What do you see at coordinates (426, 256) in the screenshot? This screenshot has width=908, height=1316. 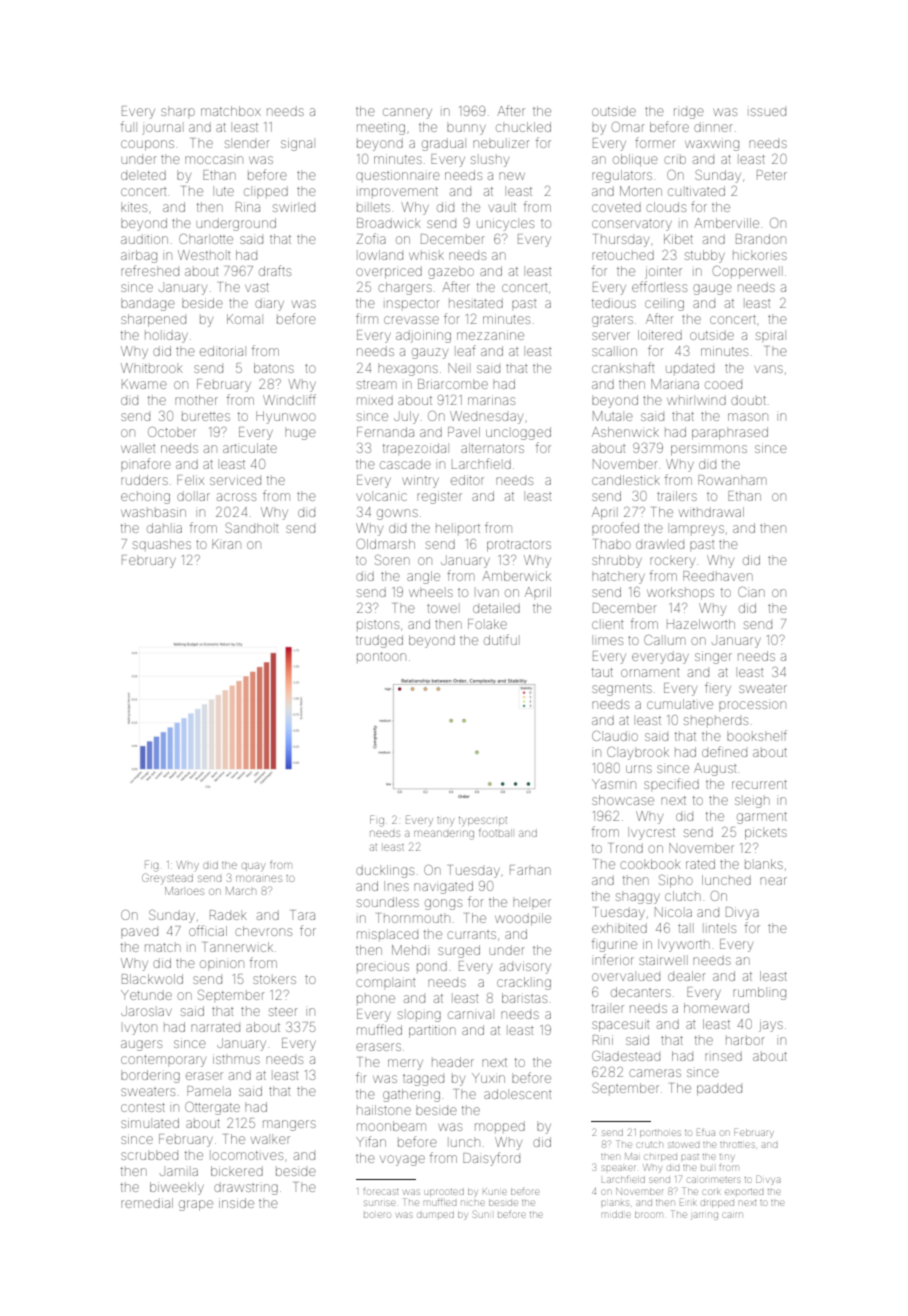 I see `whisk` at bounding box center [426, 256].
